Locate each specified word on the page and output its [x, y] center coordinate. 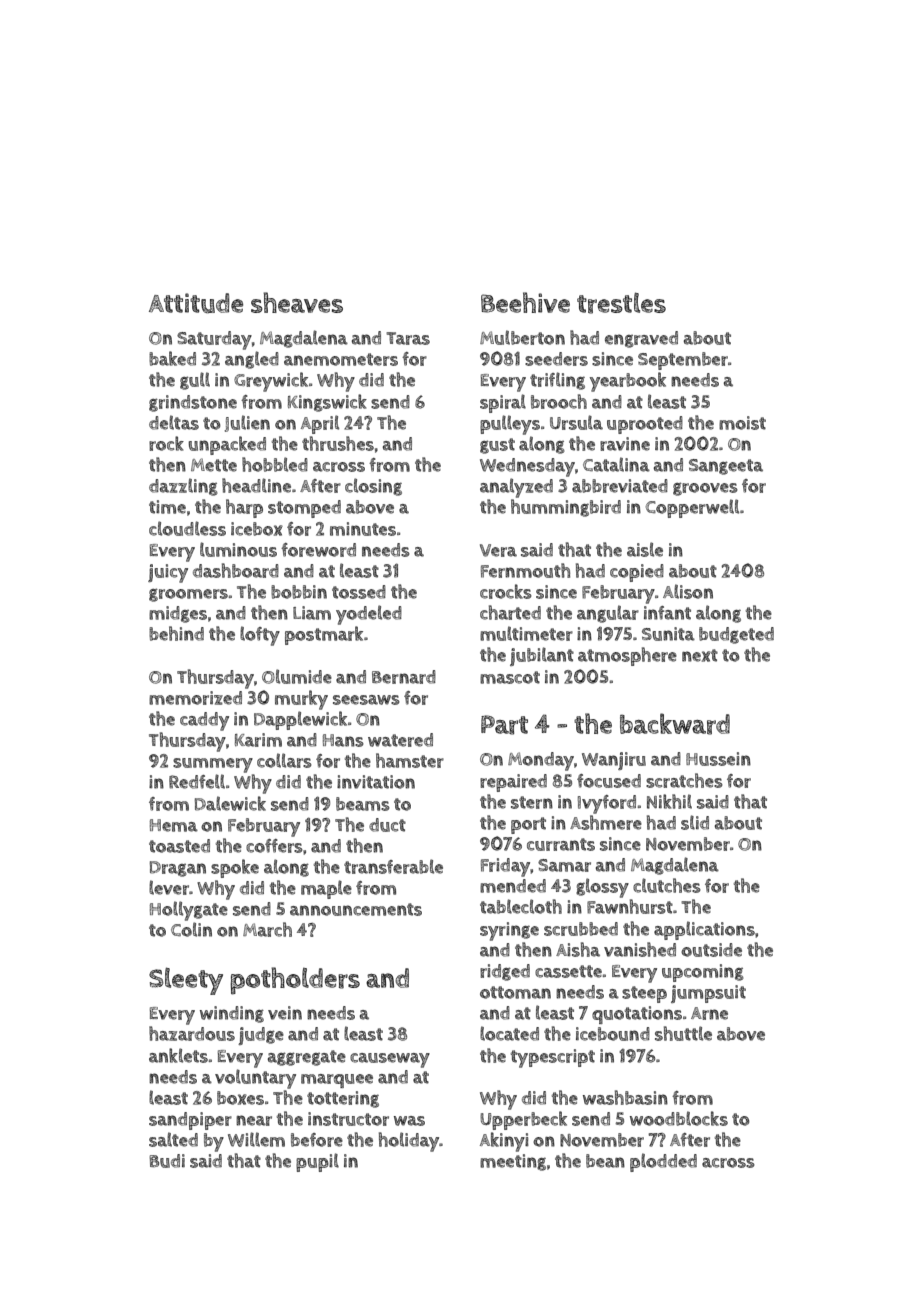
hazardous [192, 1033]
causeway [390, 1060]
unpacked [227, 445]
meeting [513, 1162]
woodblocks [679, 1118]
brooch [559, 401]
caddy [204, 721]
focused [609, 781]
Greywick [271, 382]
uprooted [645, 425]
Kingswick [327, 403]
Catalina [616, 464]
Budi [167, 1161]
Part [504, 725]
